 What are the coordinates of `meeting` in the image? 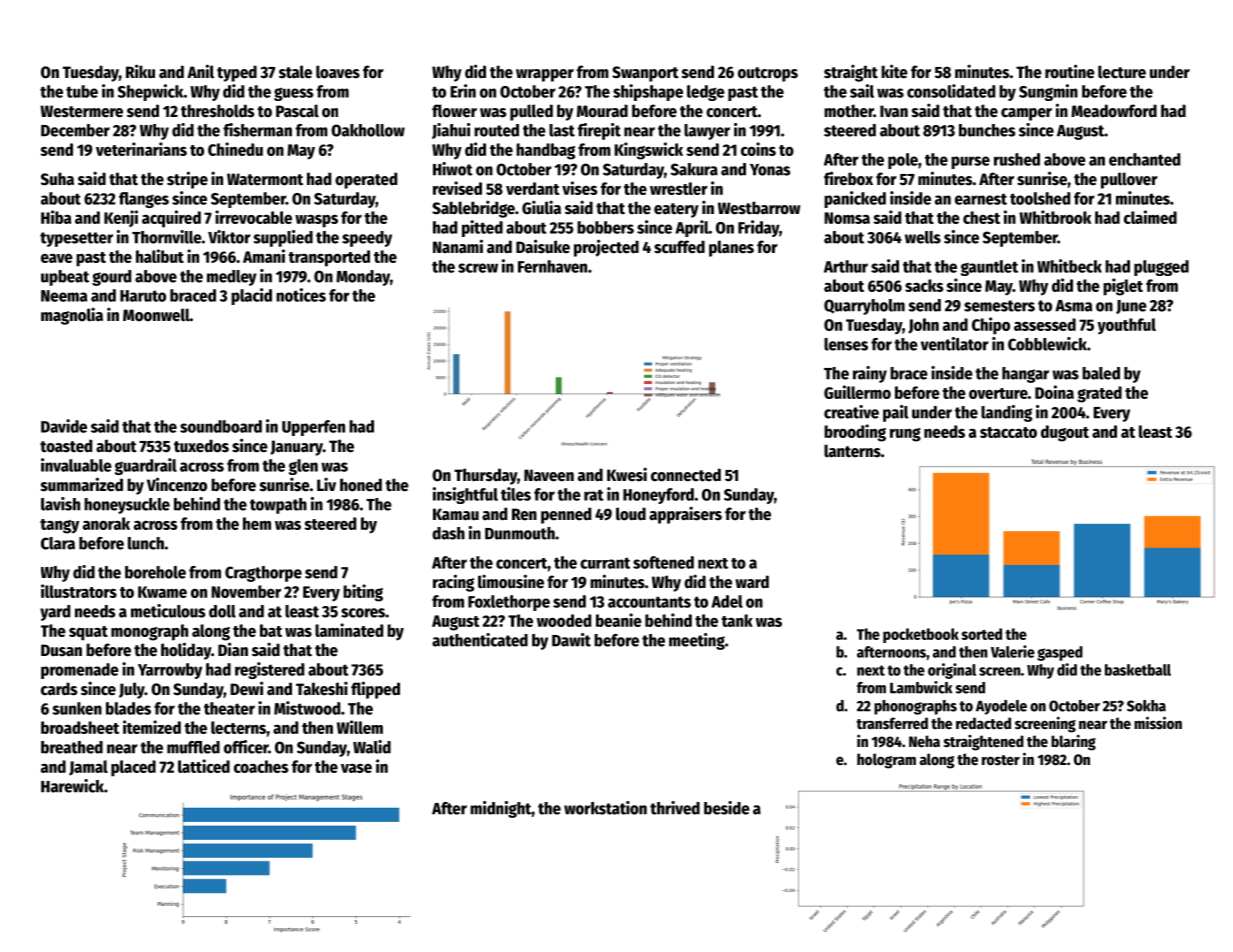 It's located at (697, 641).
